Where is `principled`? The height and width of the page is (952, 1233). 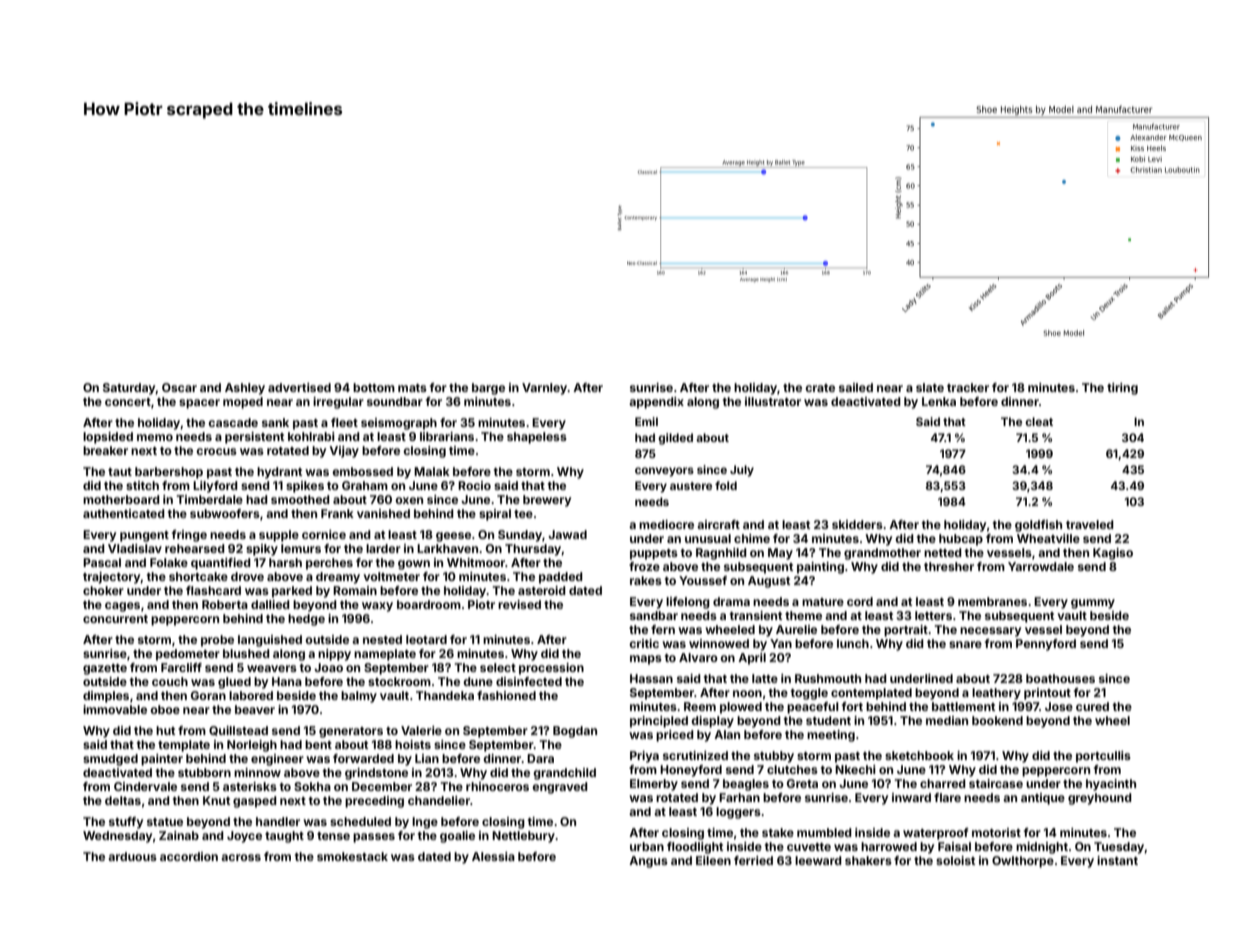 principled is located at coordinates (659, 722).
